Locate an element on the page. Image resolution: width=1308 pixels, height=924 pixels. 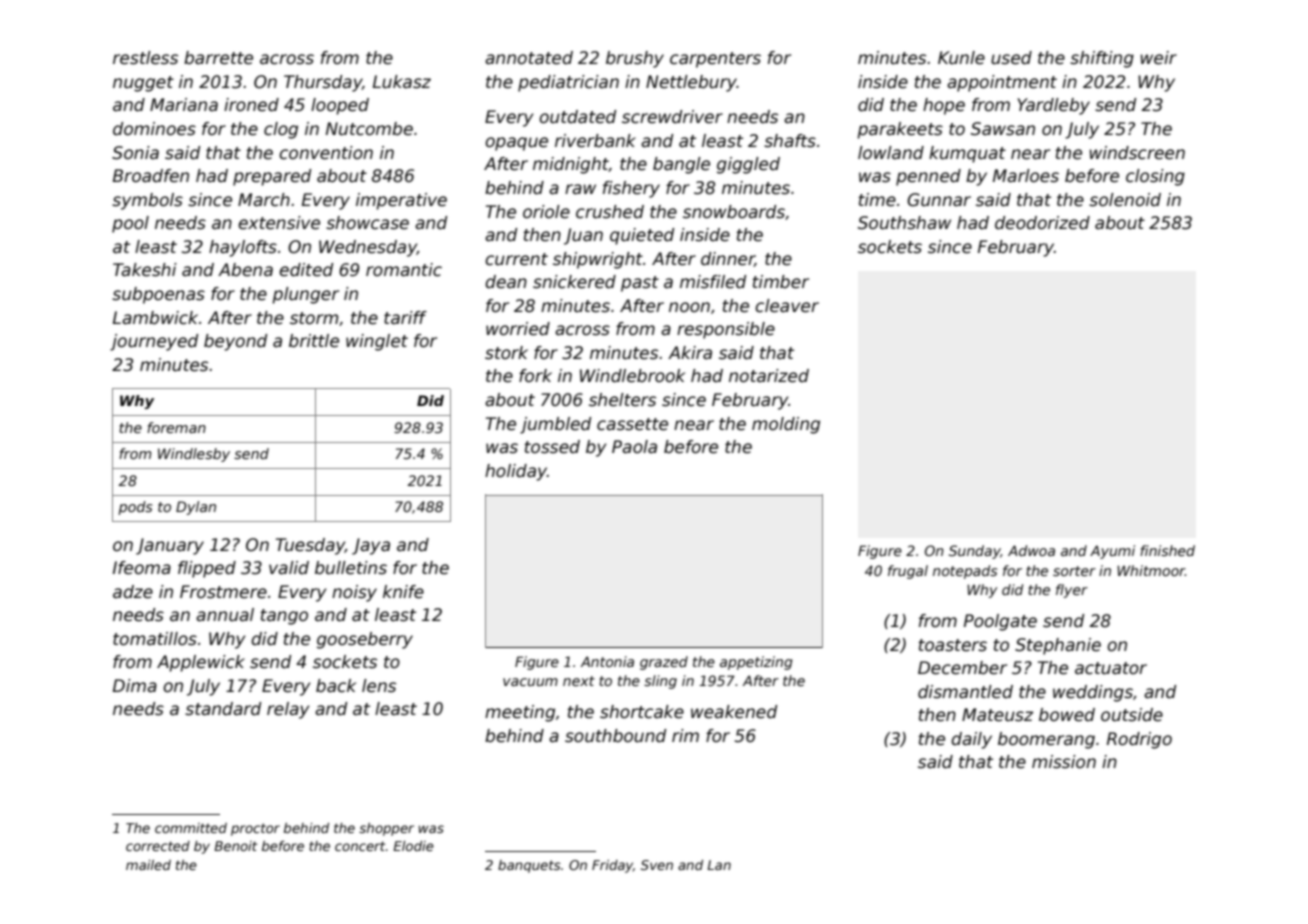
used is located at coordinates (1011, 58).
